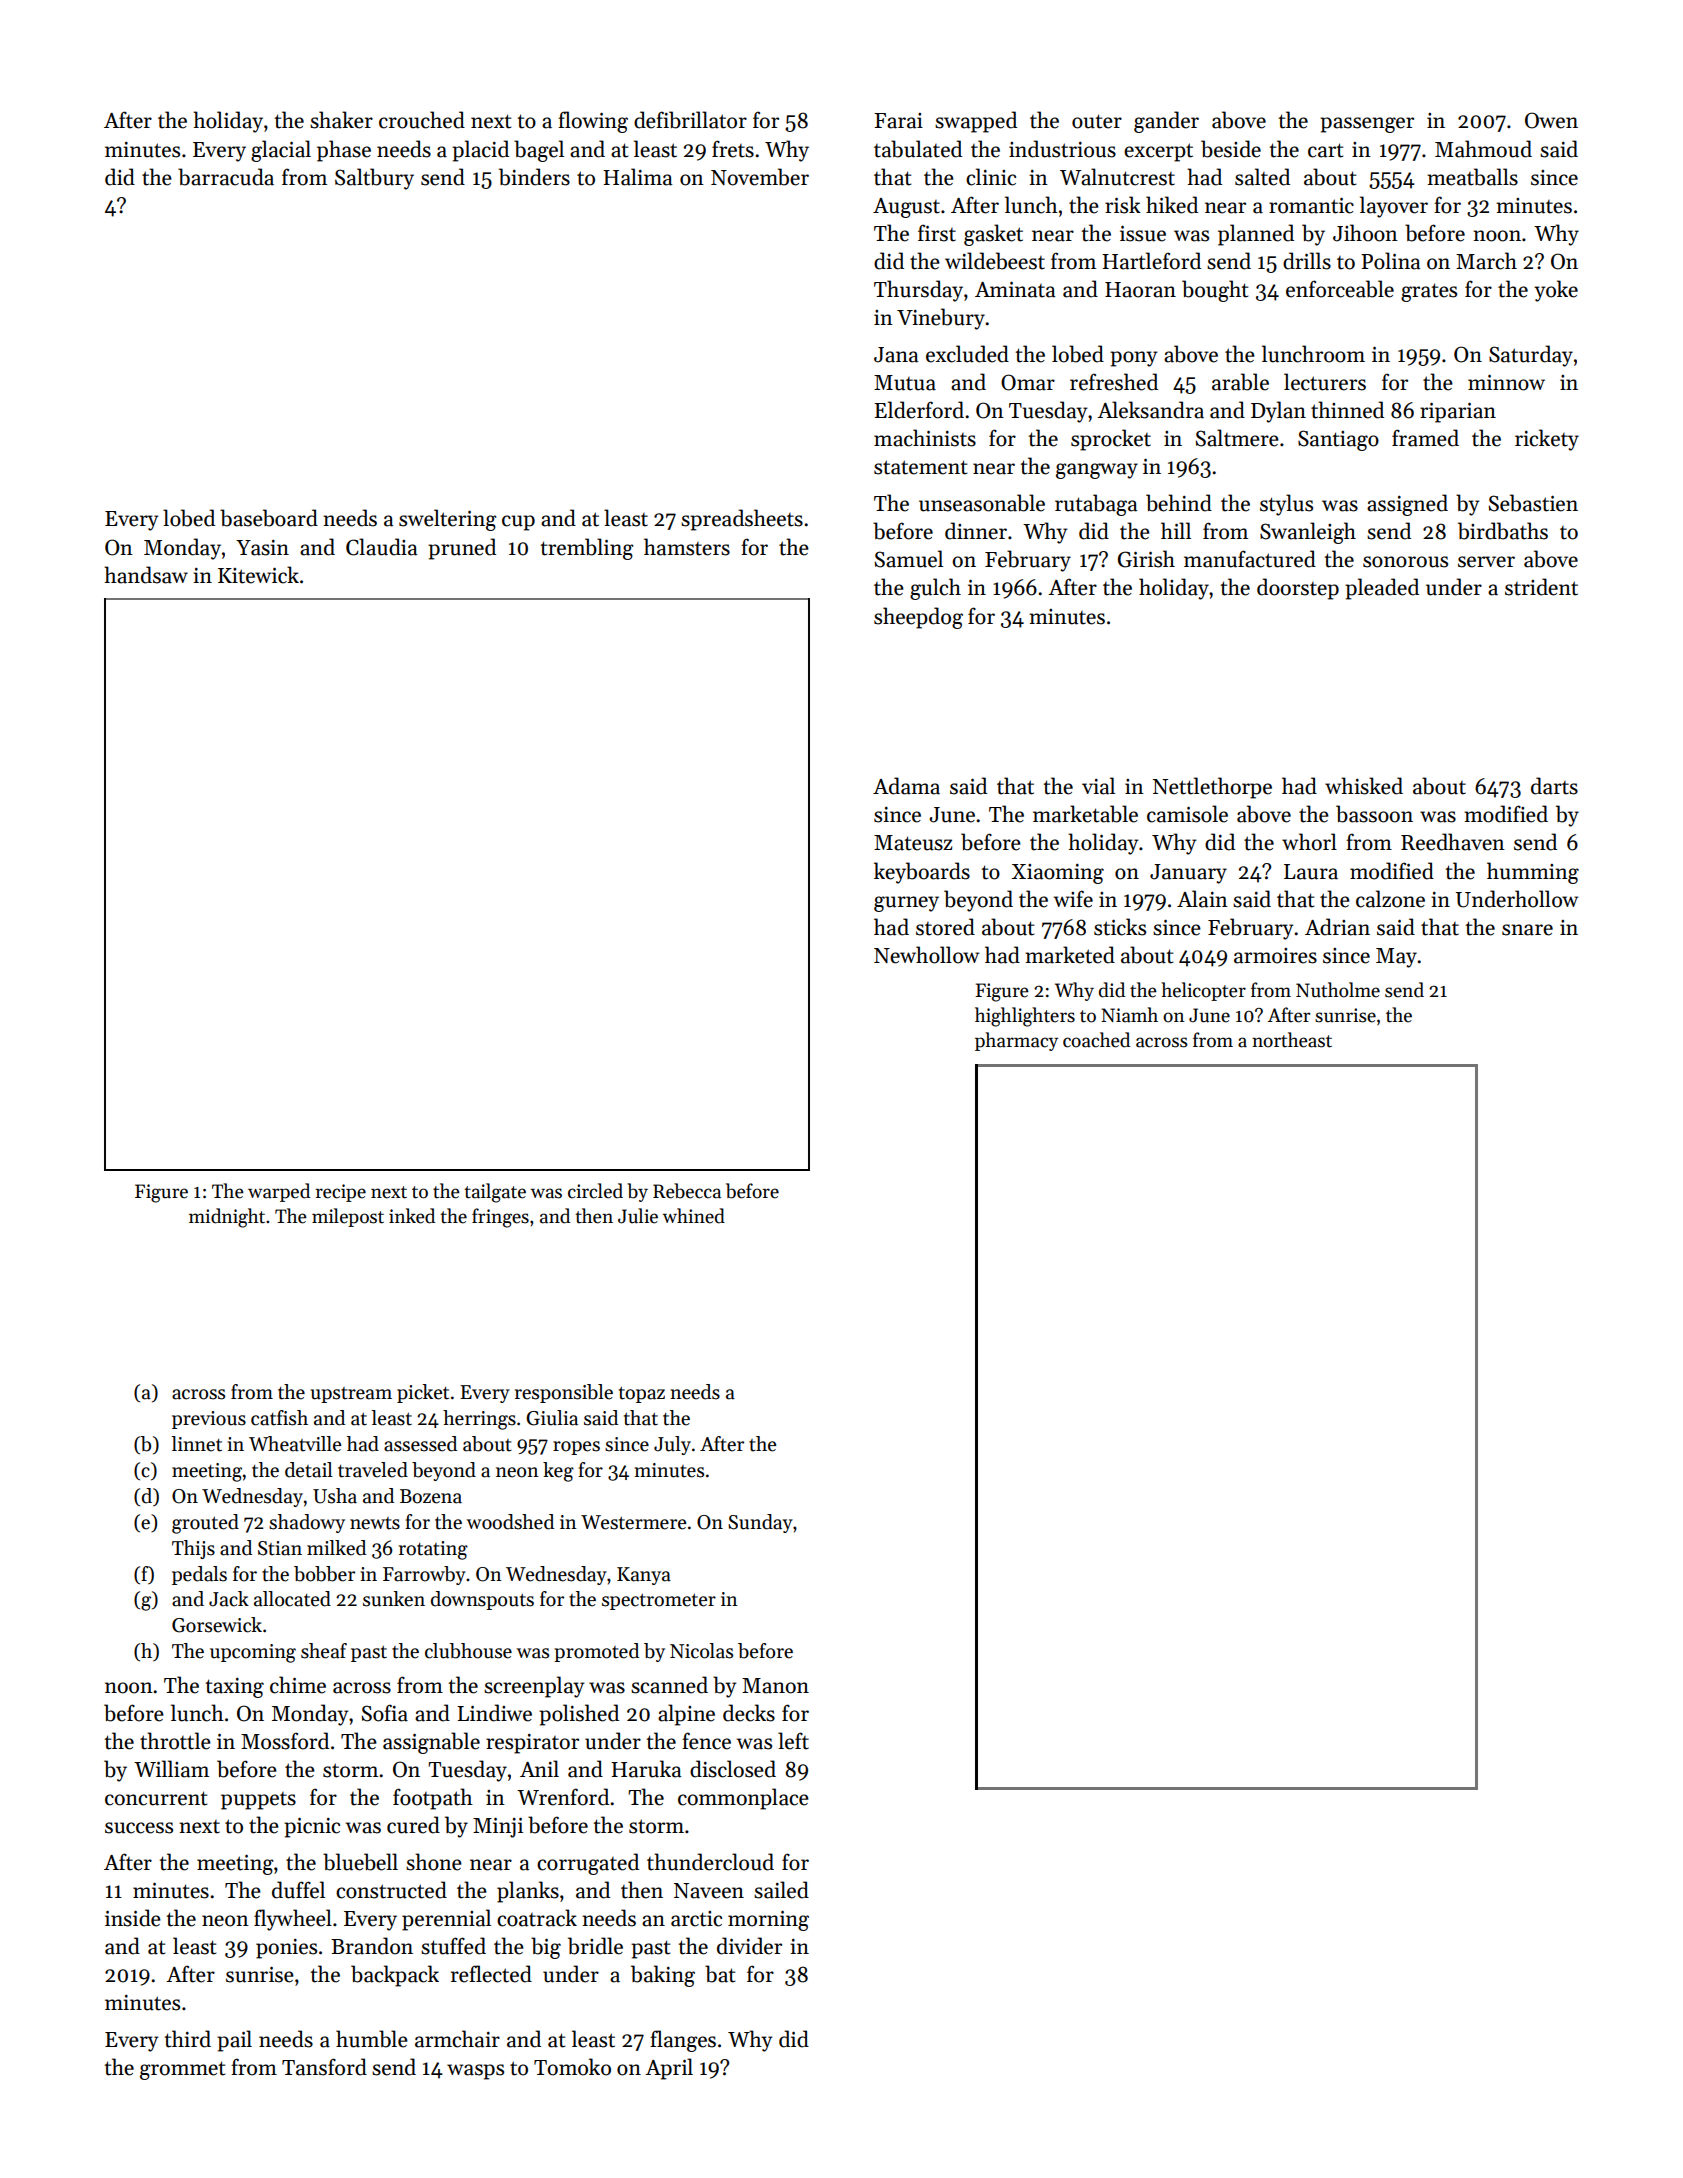  Describe the element at coordinates (1016, 1041) in the image. I see `pharmacy` at that location.
